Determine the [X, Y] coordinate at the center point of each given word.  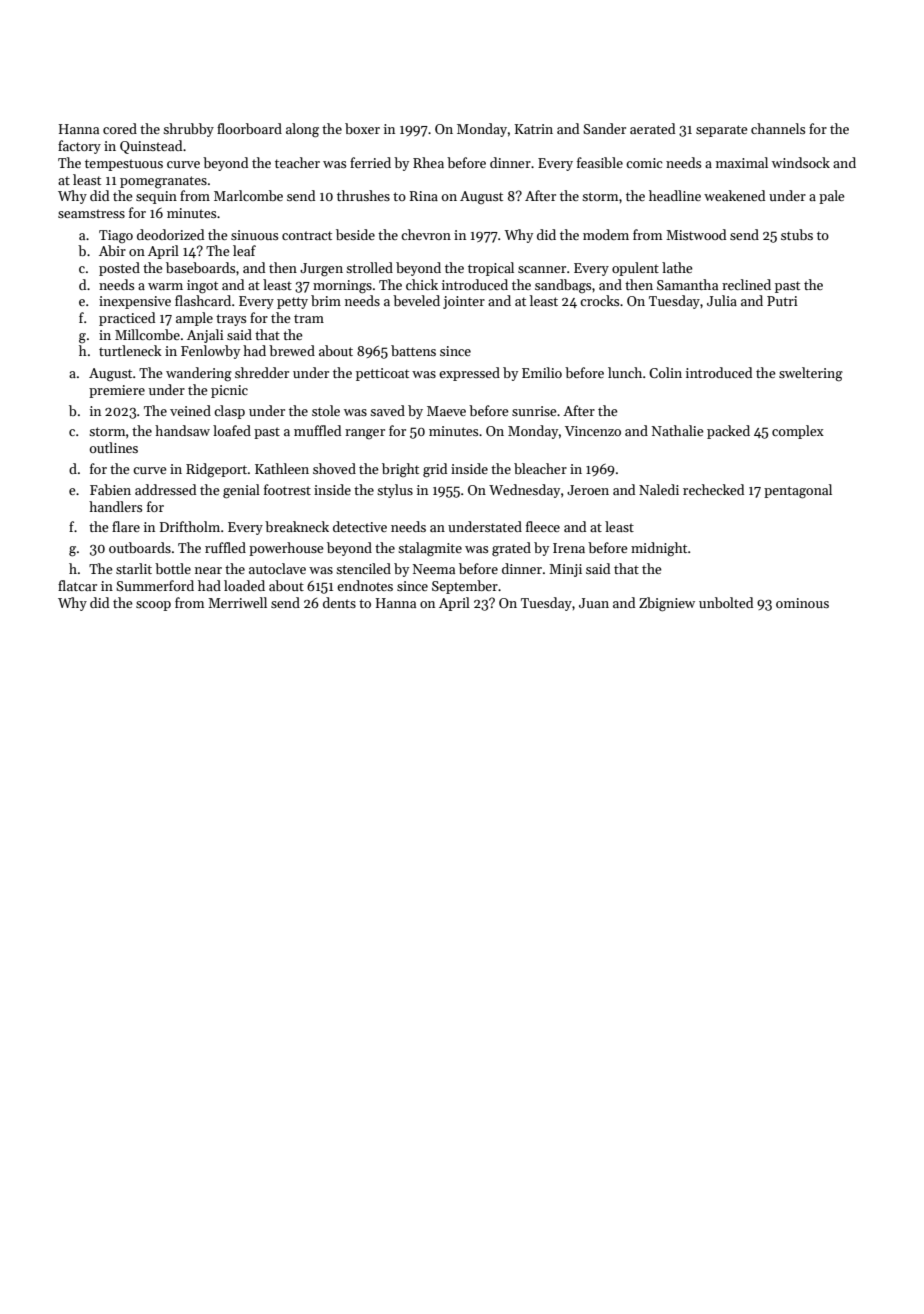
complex [798, 432]
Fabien [110, 489]
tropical [491, 269]
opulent [635, 269]
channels [778, 128]
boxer [362, 128]
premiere [117, 391]
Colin [665, 372]
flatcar [77, 585]
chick [422, 284]
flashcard [203, 300]
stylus [395, 491]
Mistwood [696, 234]
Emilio [542, 372]
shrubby [188, 130]
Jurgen [321, 270]
